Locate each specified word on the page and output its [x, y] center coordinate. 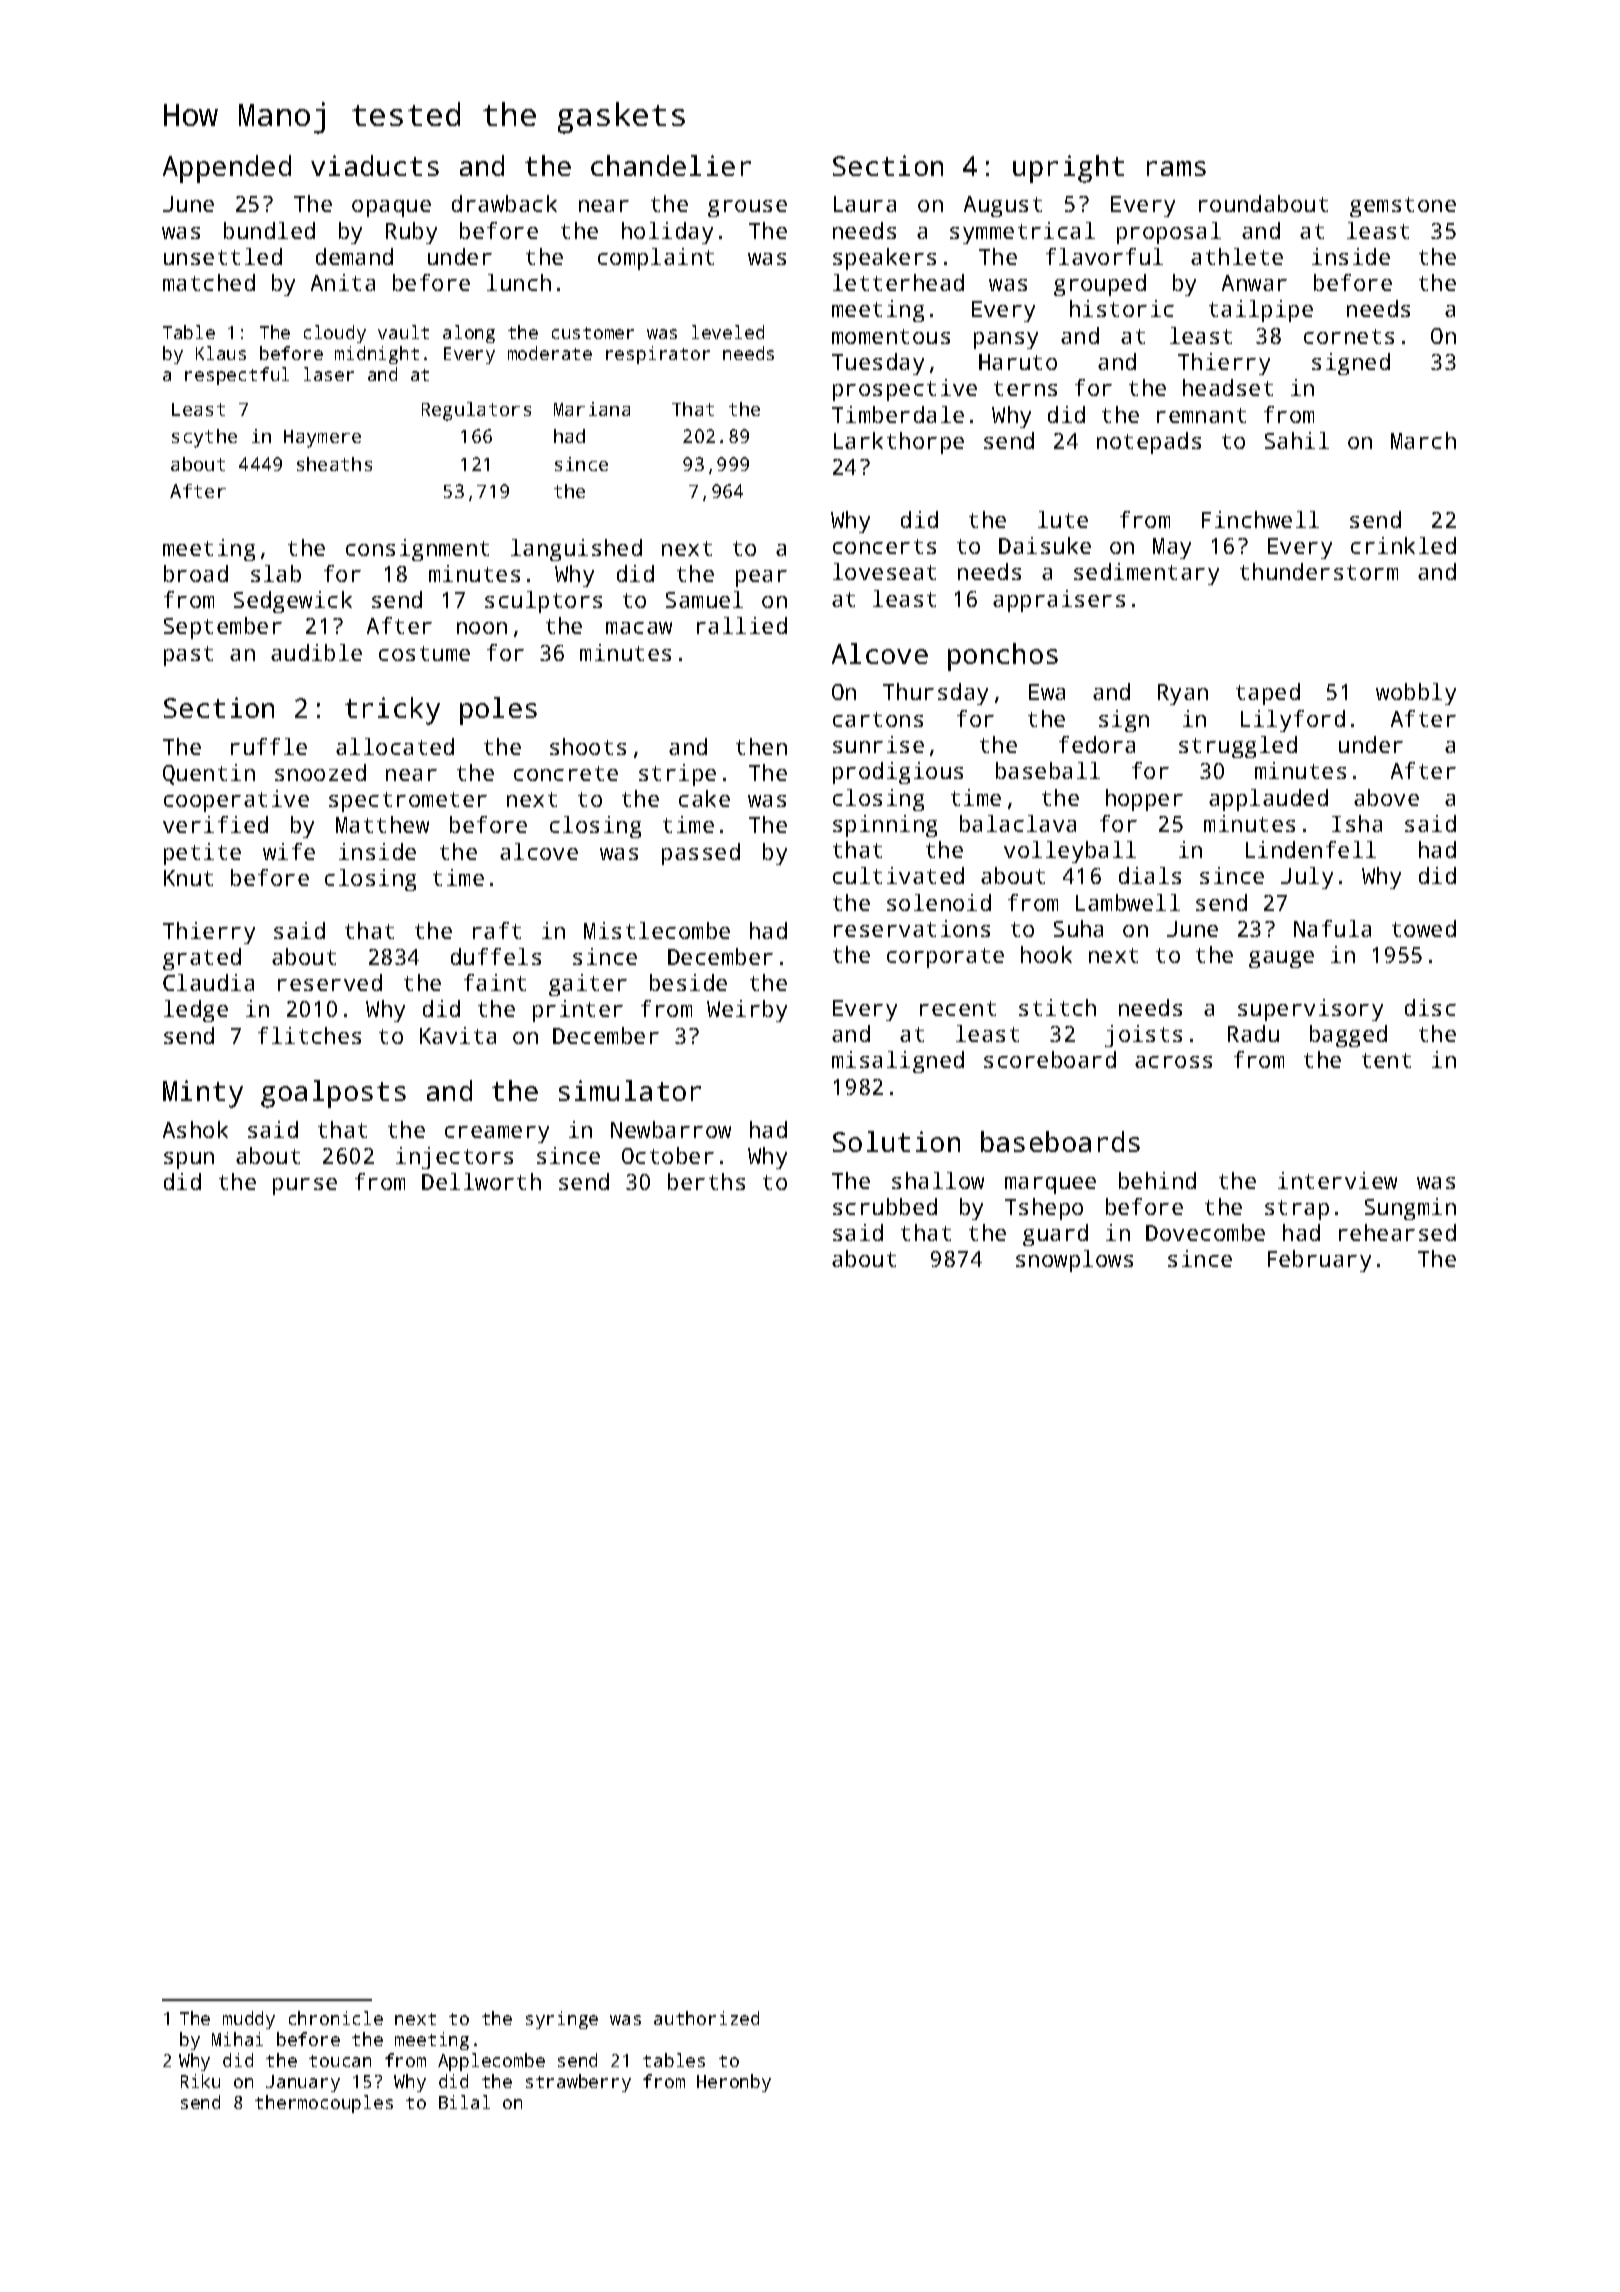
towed [1424, 928]
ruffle [269, 746]
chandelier [671, 165]
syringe [562, 2020]
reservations [912, 928]
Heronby [734, 2083]
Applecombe [491, 2062]
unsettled [223, 256]
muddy [249, 2020]
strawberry [578, 2083]
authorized [706, 2018]
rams [1176, 168]
